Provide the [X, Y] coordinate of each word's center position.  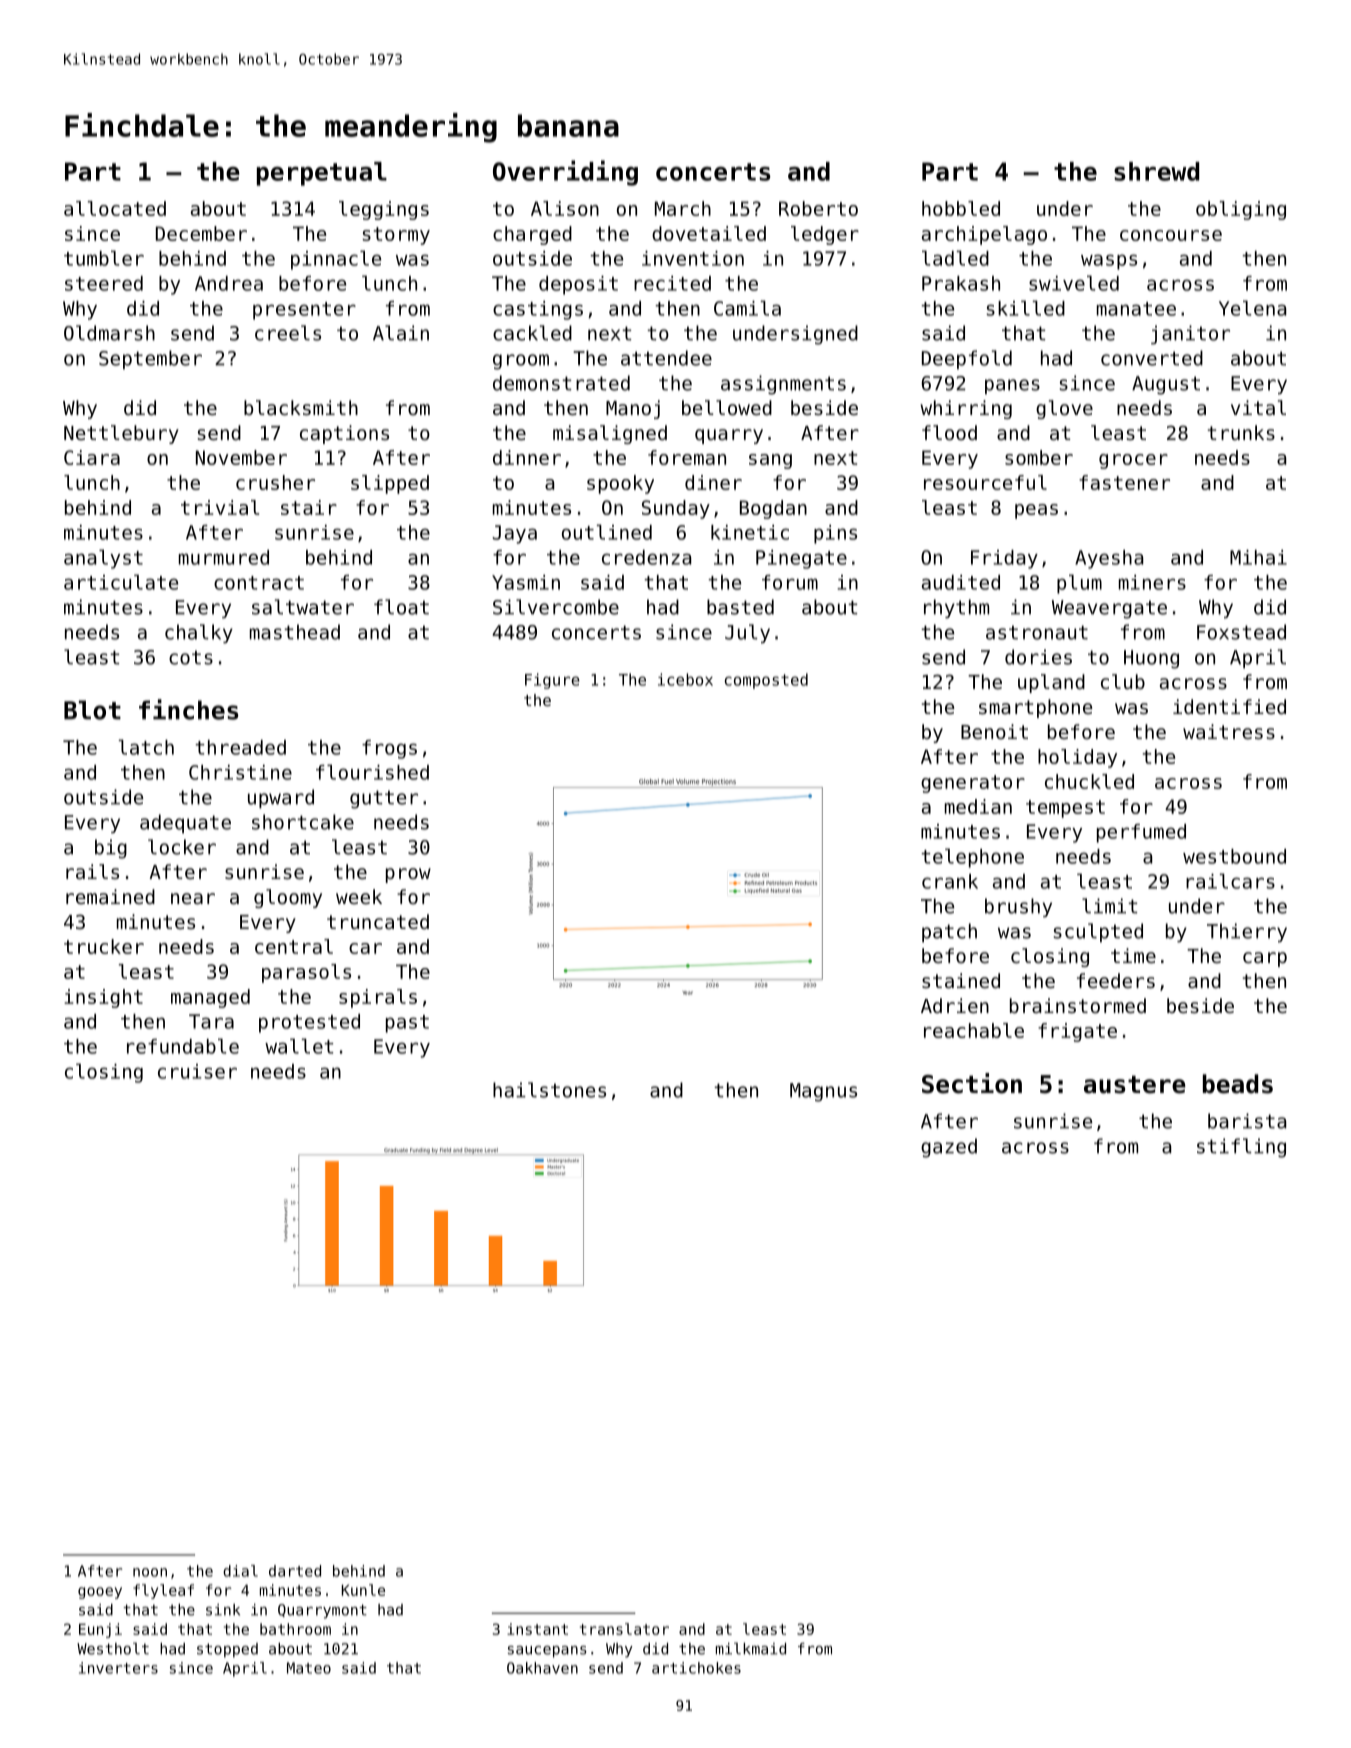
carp [1265, 959]
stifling [1241, 1148]
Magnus [823, 1092]
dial [240, 1571]
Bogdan [773, 509]
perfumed [1141, 833]
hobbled [961, 208]
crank [950, 881]
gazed [949, 1148]
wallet [299, 1046]
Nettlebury [121, 434]
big [111, 849]
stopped [227, 1650]
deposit [578, 285]
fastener [1124, 482]
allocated [115, 208]
